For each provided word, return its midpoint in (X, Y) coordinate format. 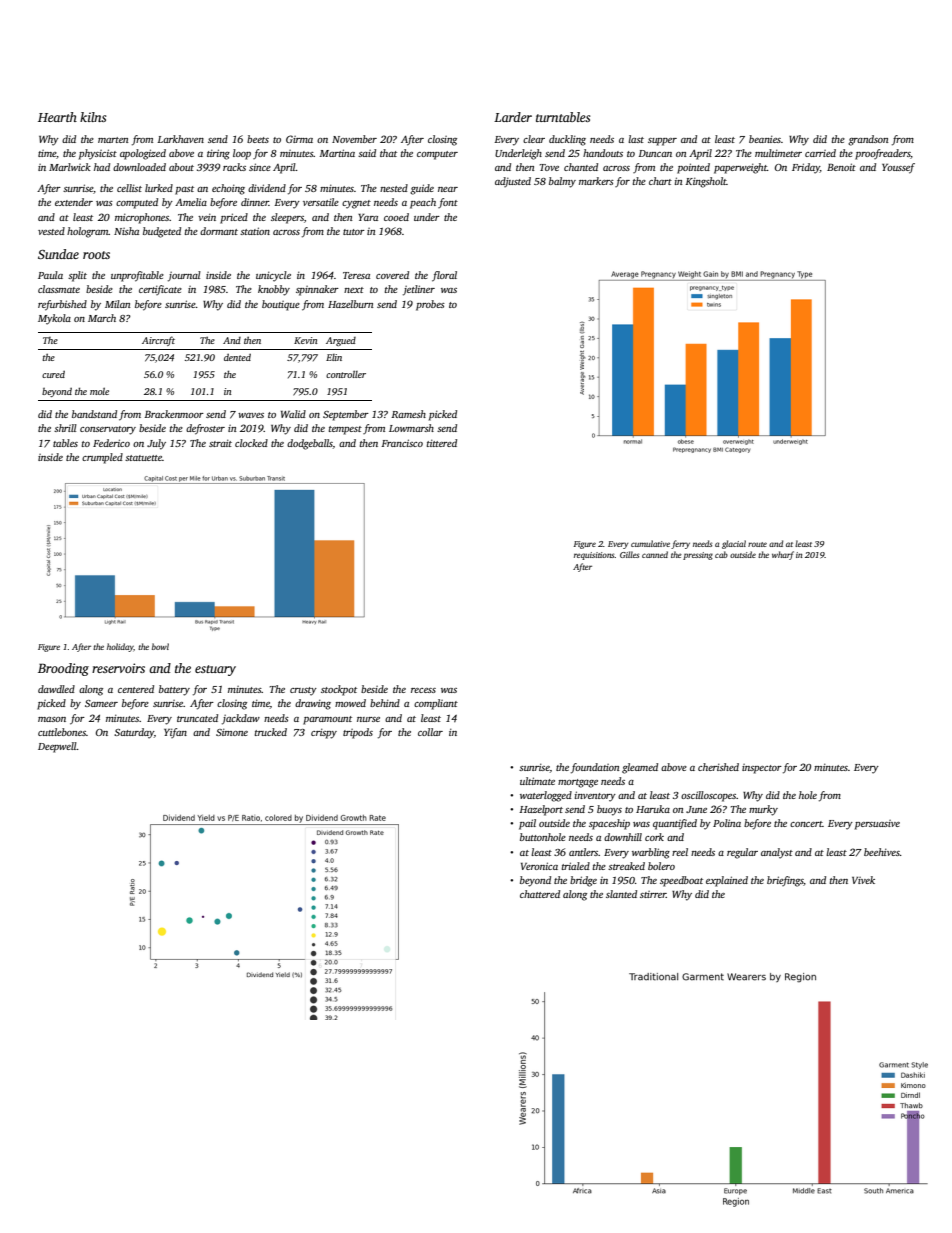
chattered (540, 894)
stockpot (339, 690)
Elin (334, 357)
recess (423, 690)
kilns (93, 117)
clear (534, 139)
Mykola (54, 319)
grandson (868, 140)
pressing (698, 556)
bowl (160, 646)
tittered (442, 443)
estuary (215, 670)
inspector (762, 769)
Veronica (539, 866)
